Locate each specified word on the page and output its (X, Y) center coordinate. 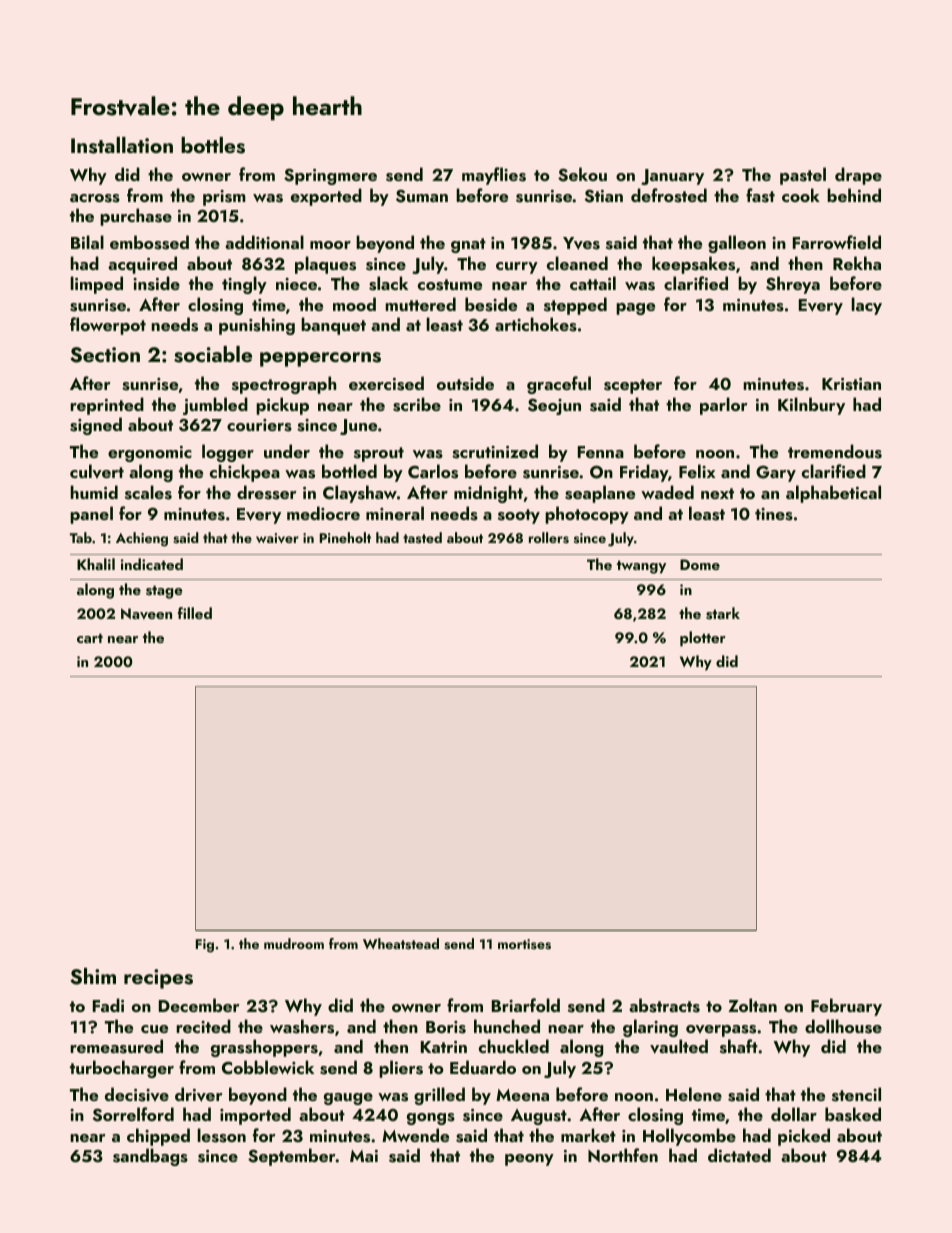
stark (723, 613)
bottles (213, 145)
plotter (703, 639)
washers (302, 1026)
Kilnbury (811, 406)
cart (90, 638)
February (846, 1007)
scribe (417, 404)
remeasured (116, 1046)
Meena (522, 1095)
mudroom (294, 943)
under (287, 451)
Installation (122, 145)
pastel (803, 176)
